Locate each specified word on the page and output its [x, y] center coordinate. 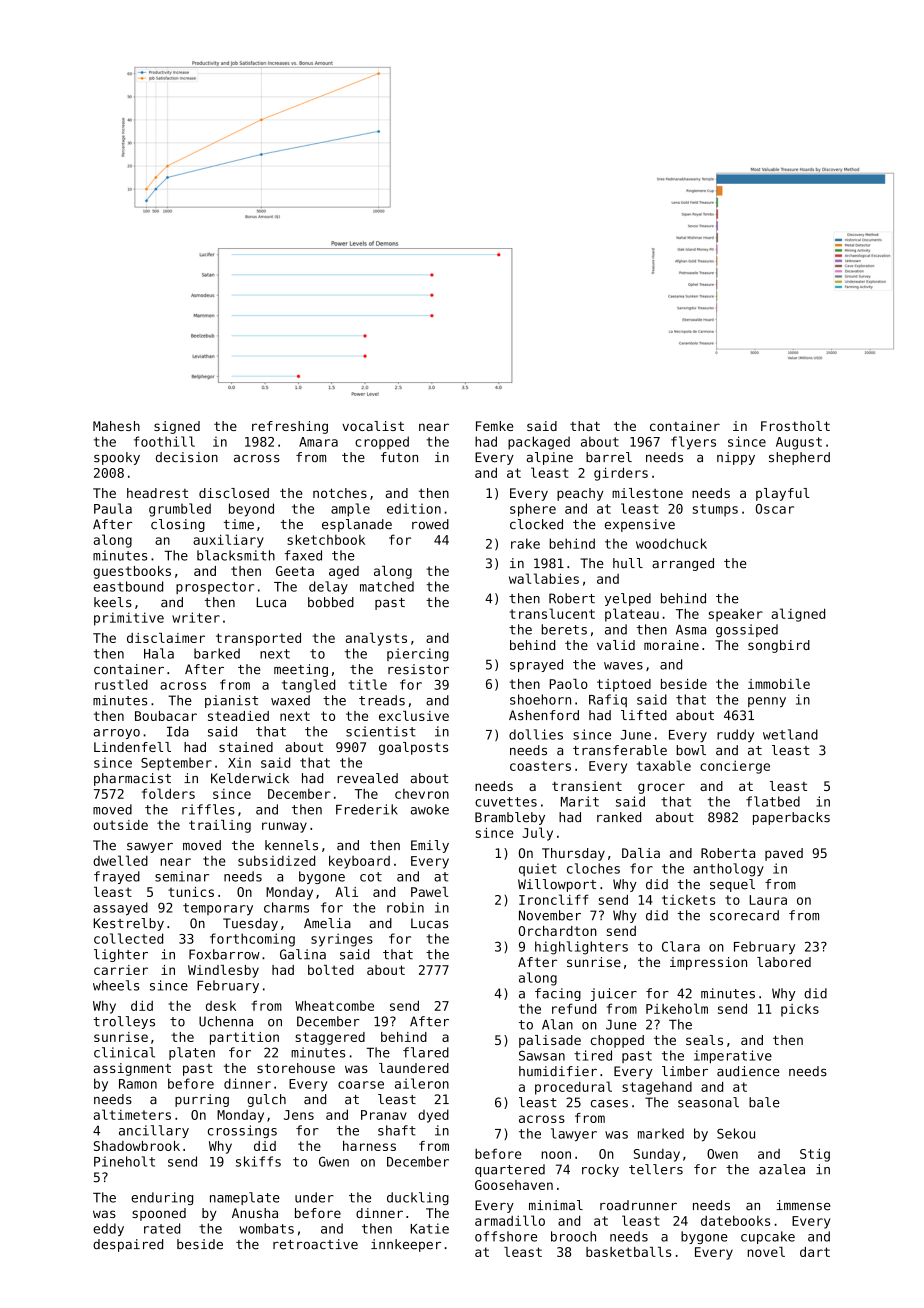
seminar [182, 876]
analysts [376, 639]
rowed [430, 524]
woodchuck [671, 543]
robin [405, 907]
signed [177, 427]
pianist [231, 701]
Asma [691, 629]
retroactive [315, 1244]
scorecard [744, 915]
